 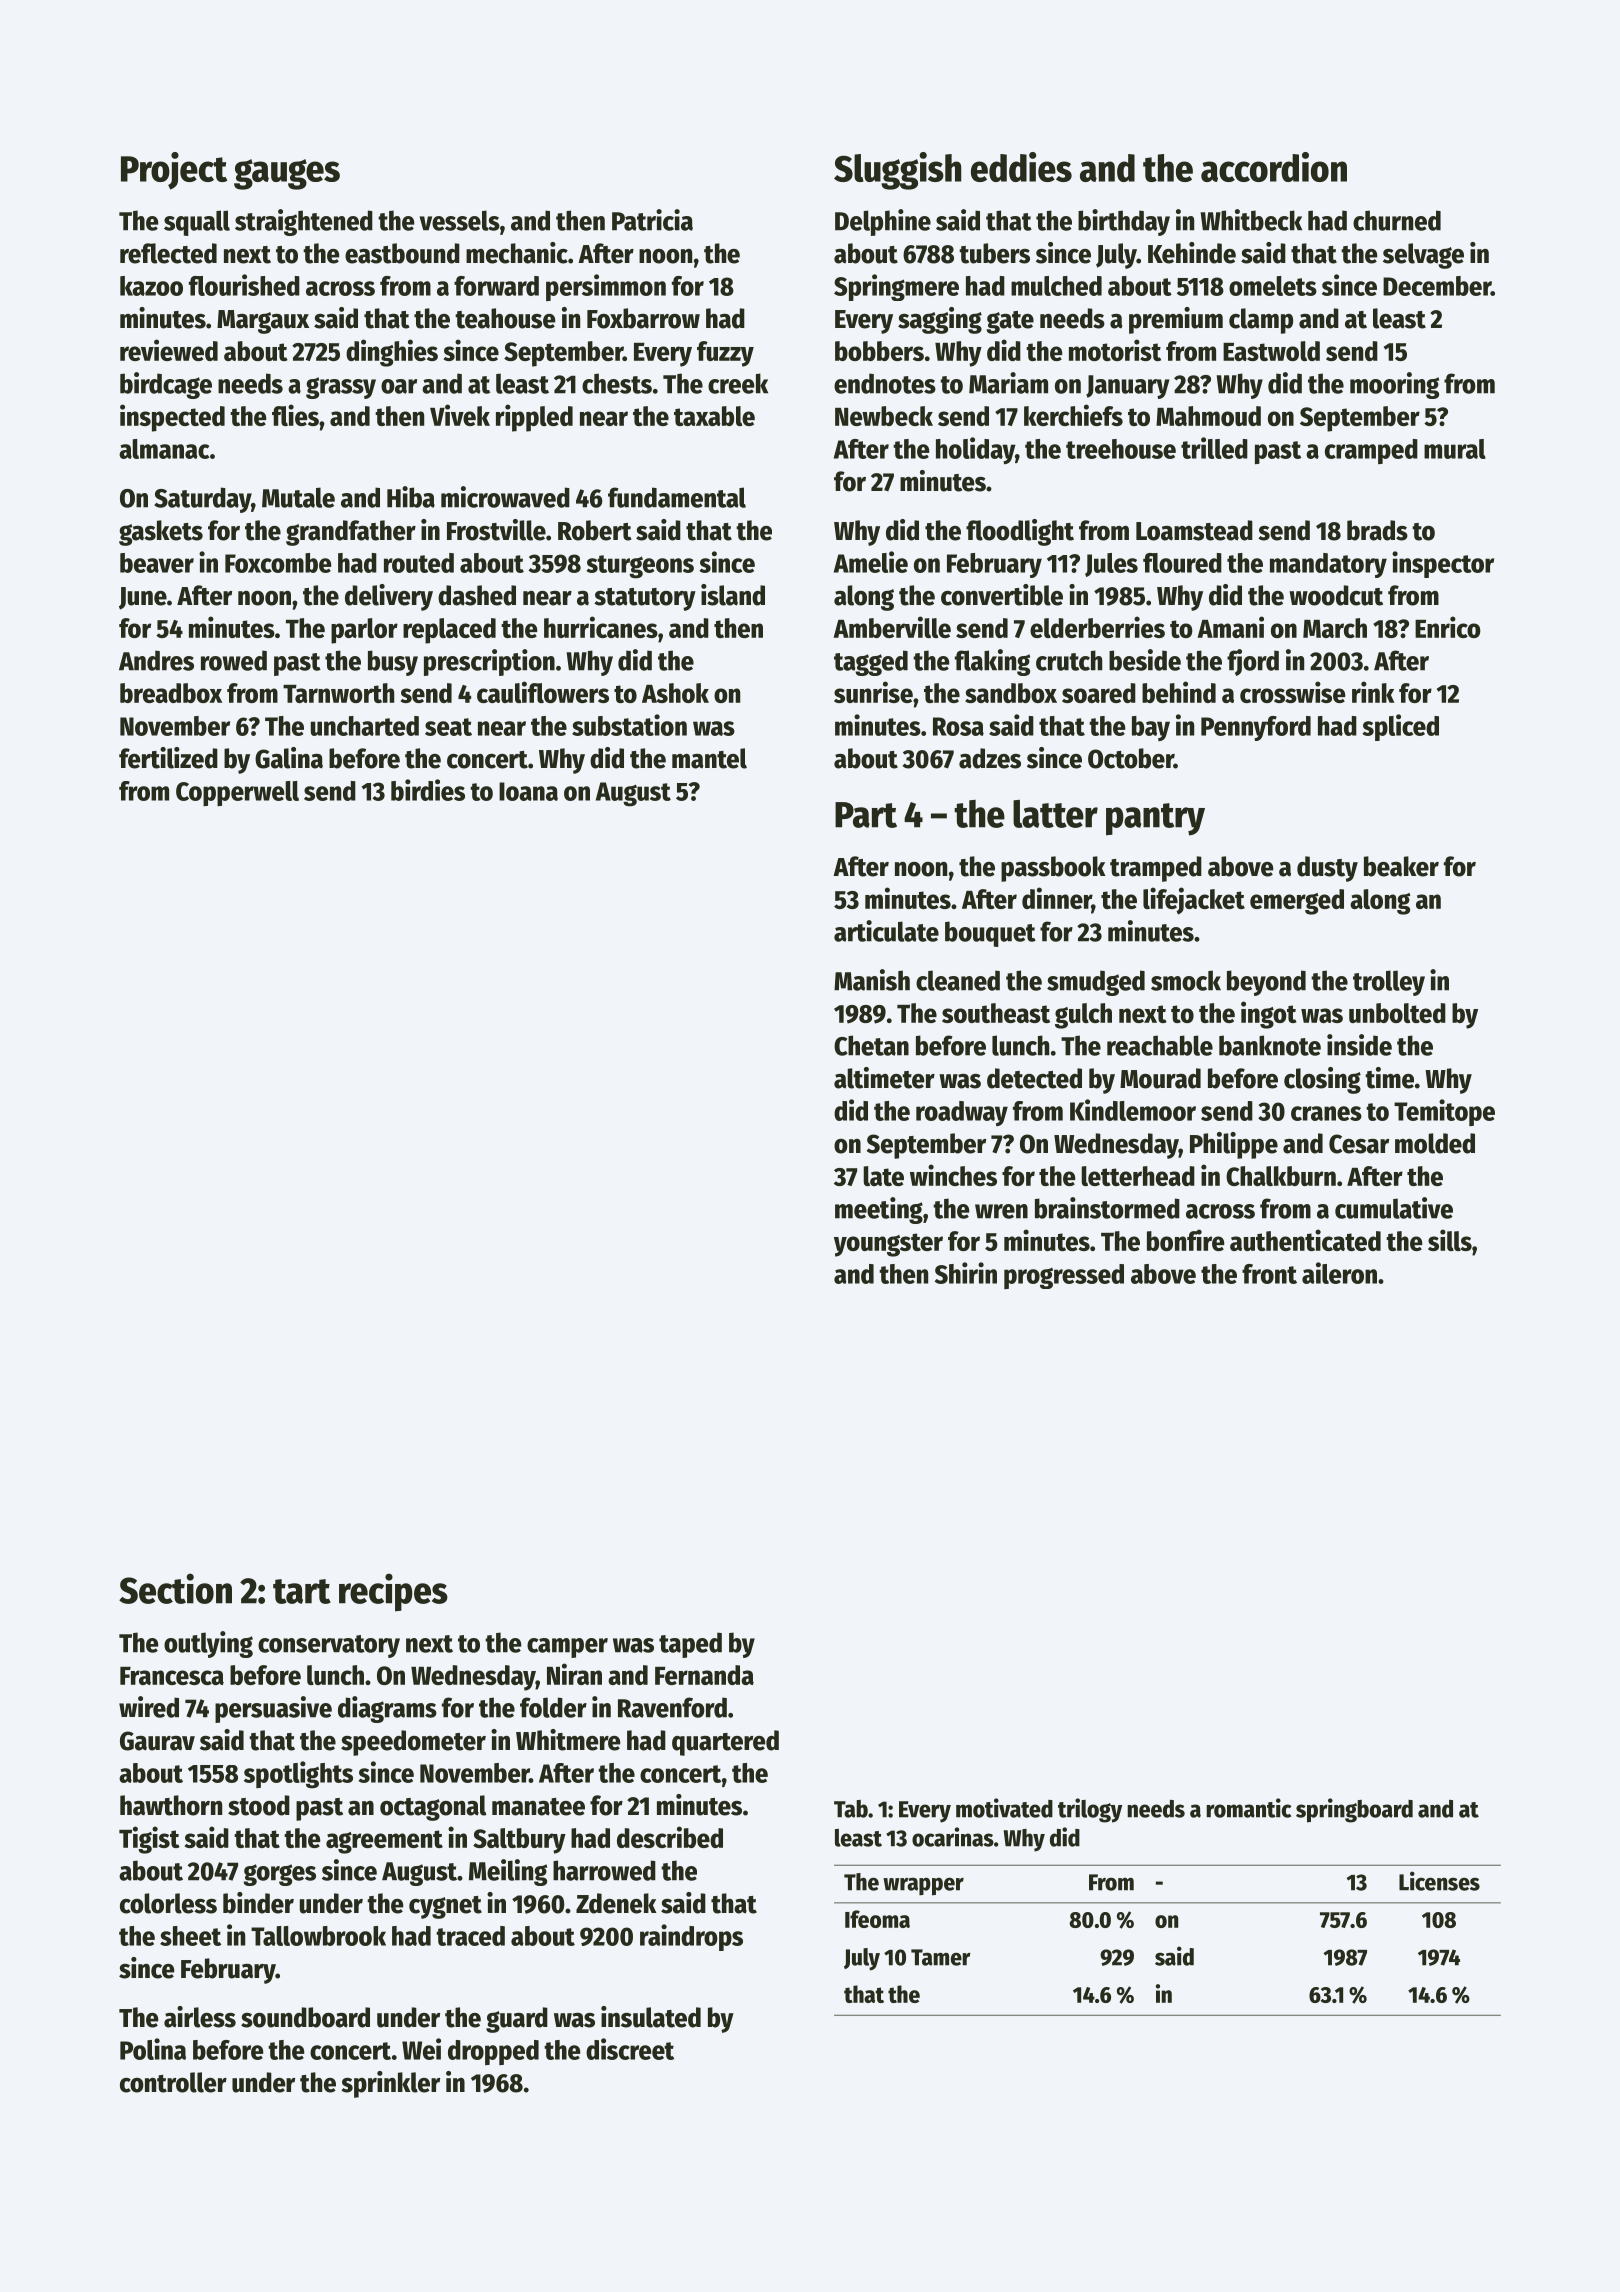 What do you see at coordinates (1269, 1015) in the screenshot?
I see `ingot` at bounding box center [1269, 1015].
